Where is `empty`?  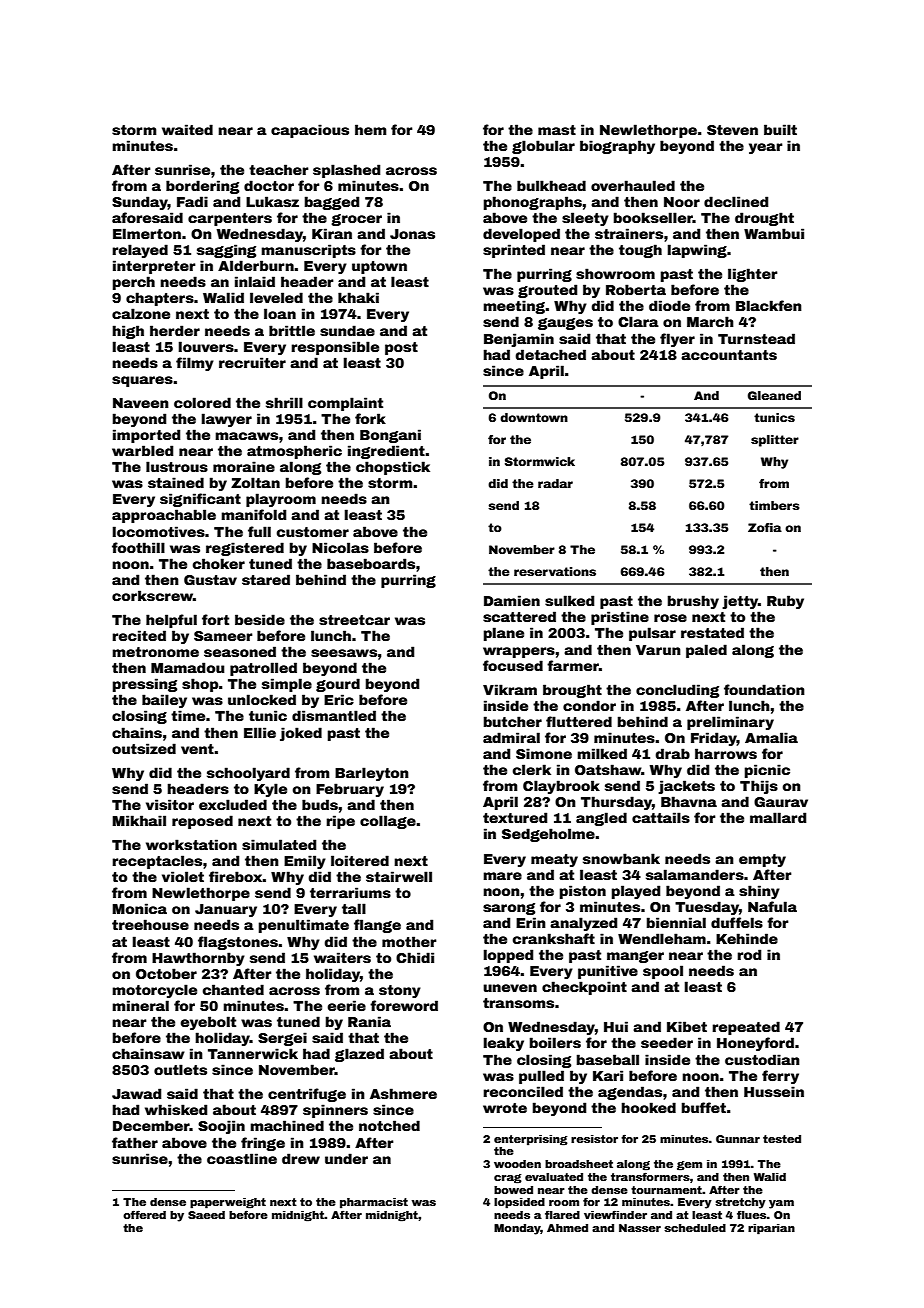
empty is located at coordinates (762, 860).
